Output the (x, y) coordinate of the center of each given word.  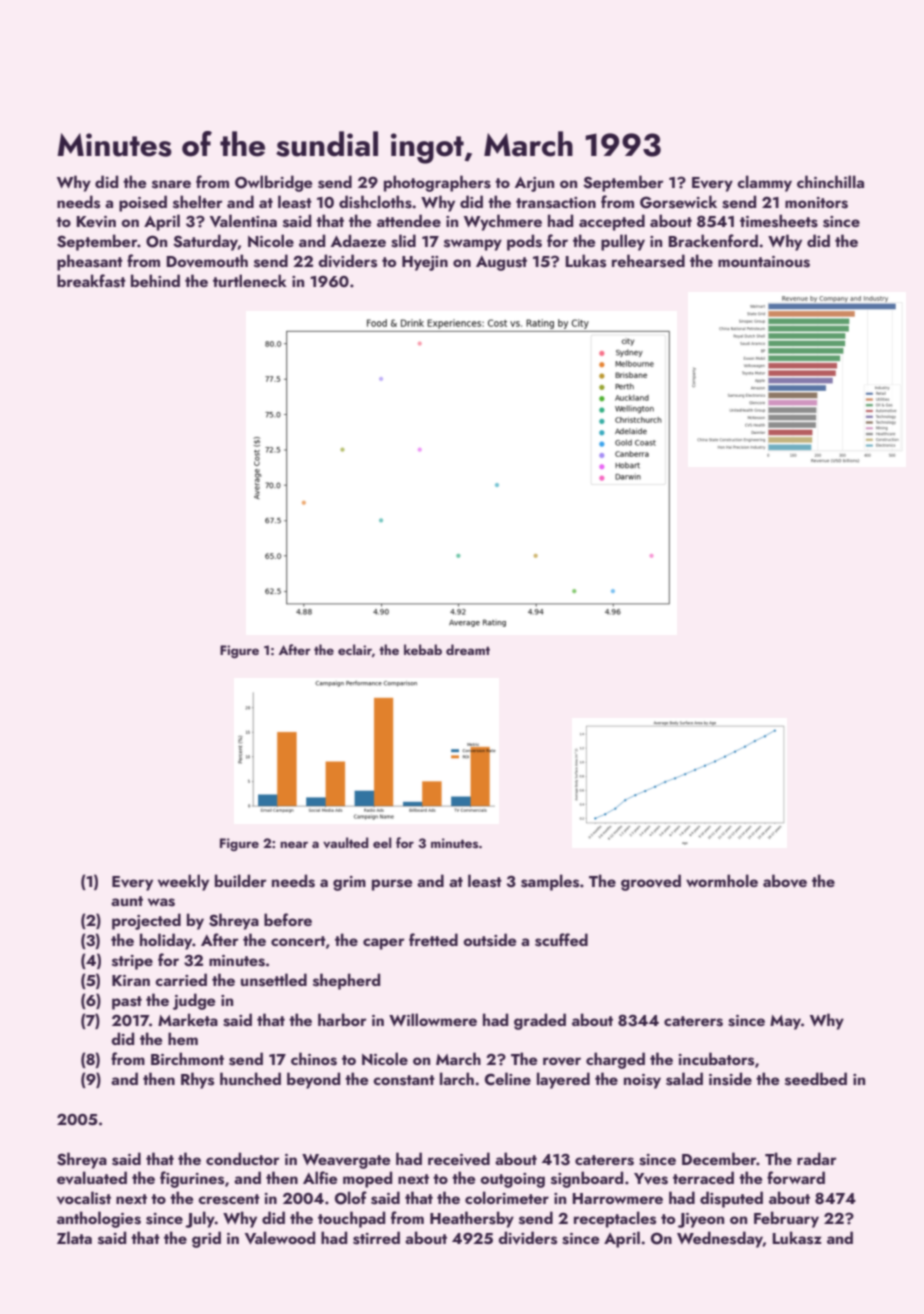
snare (171, 184)
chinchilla (830, 181)
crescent (229, 1199)
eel (382, 842)
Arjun (534, 184)
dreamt (468, 649)
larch (457, 1078)
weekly (183, 882)
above (785, 881)
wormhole (722, 880)
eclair (355, 649)
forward (796, 1177)
